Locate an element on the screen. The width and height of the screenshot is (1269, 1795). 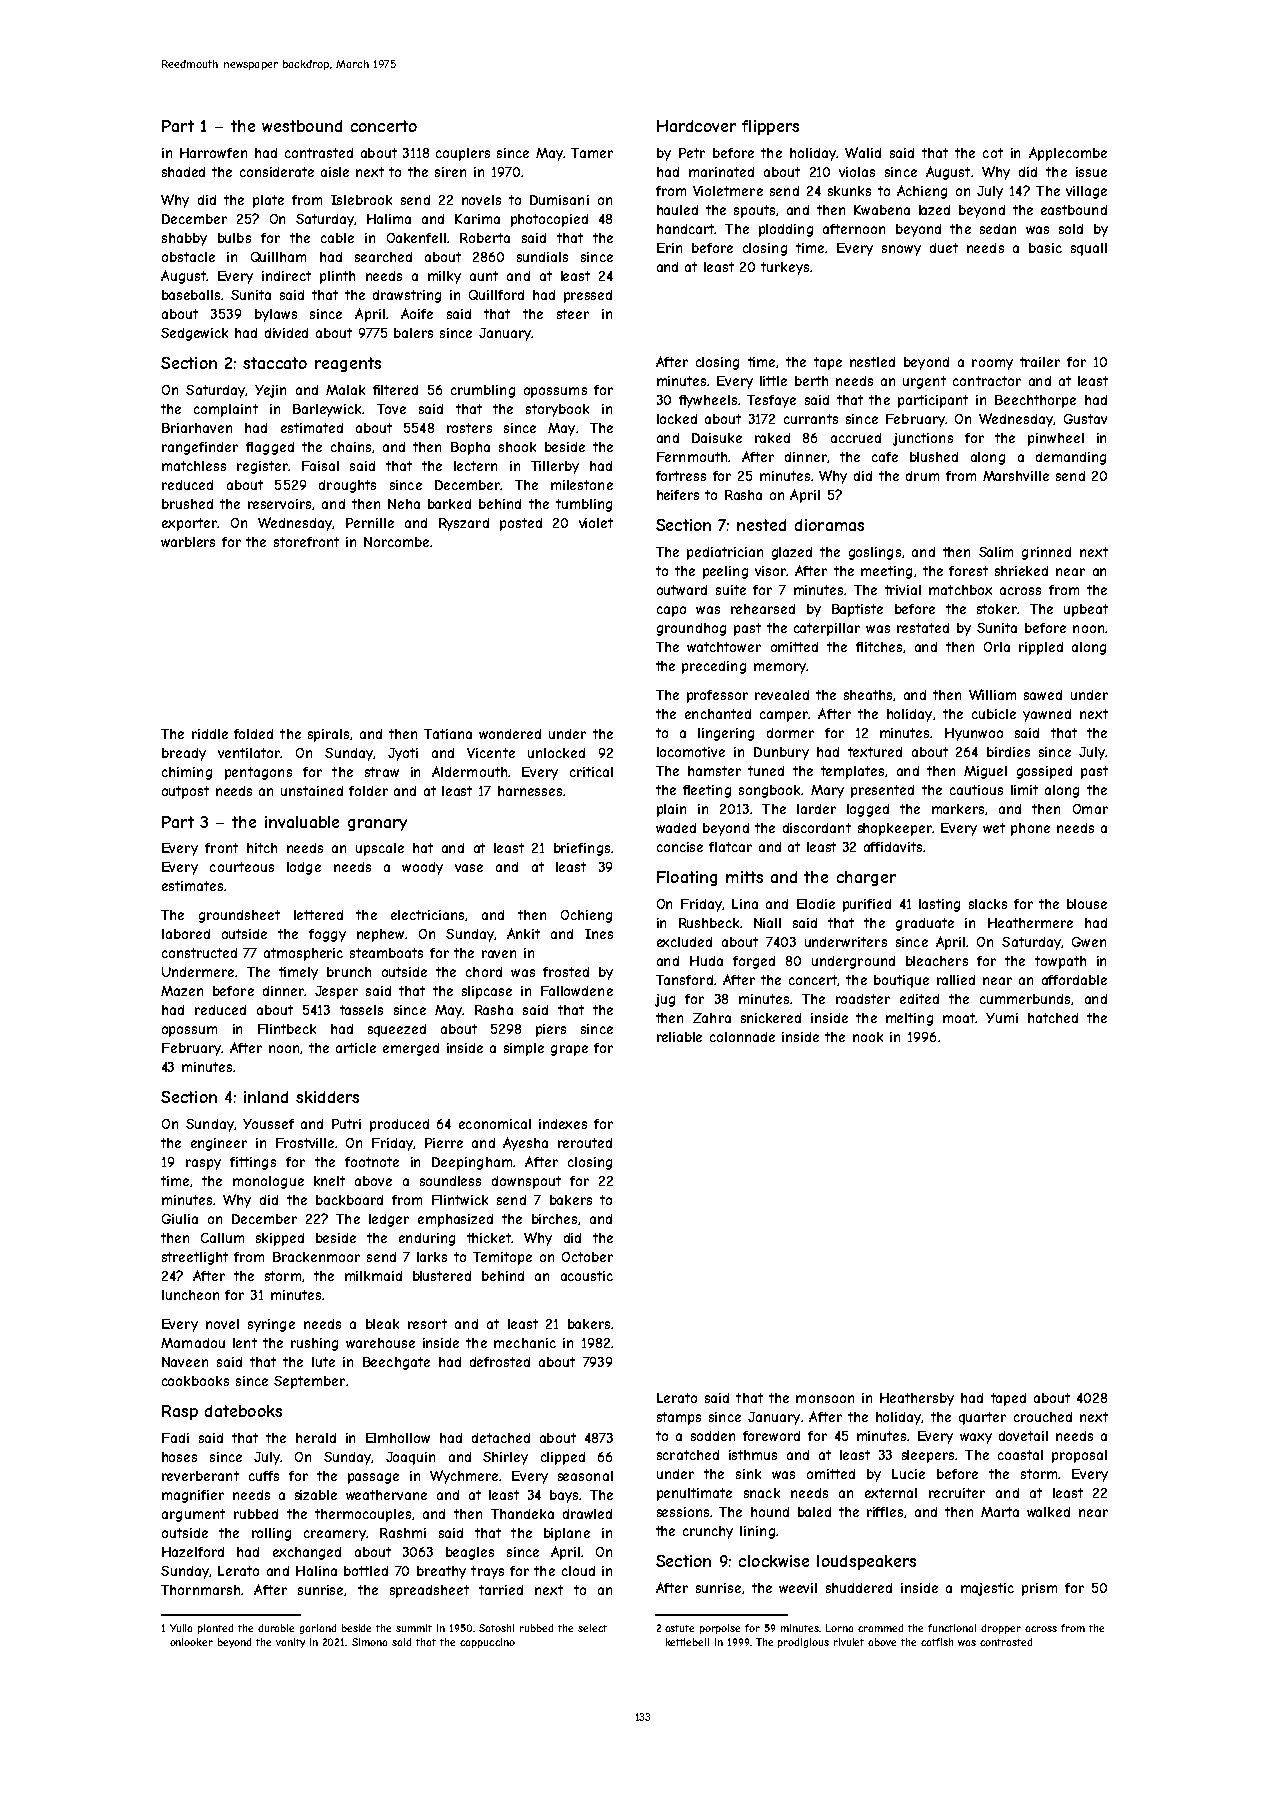
sedan is located at coordinates (998, 229).
